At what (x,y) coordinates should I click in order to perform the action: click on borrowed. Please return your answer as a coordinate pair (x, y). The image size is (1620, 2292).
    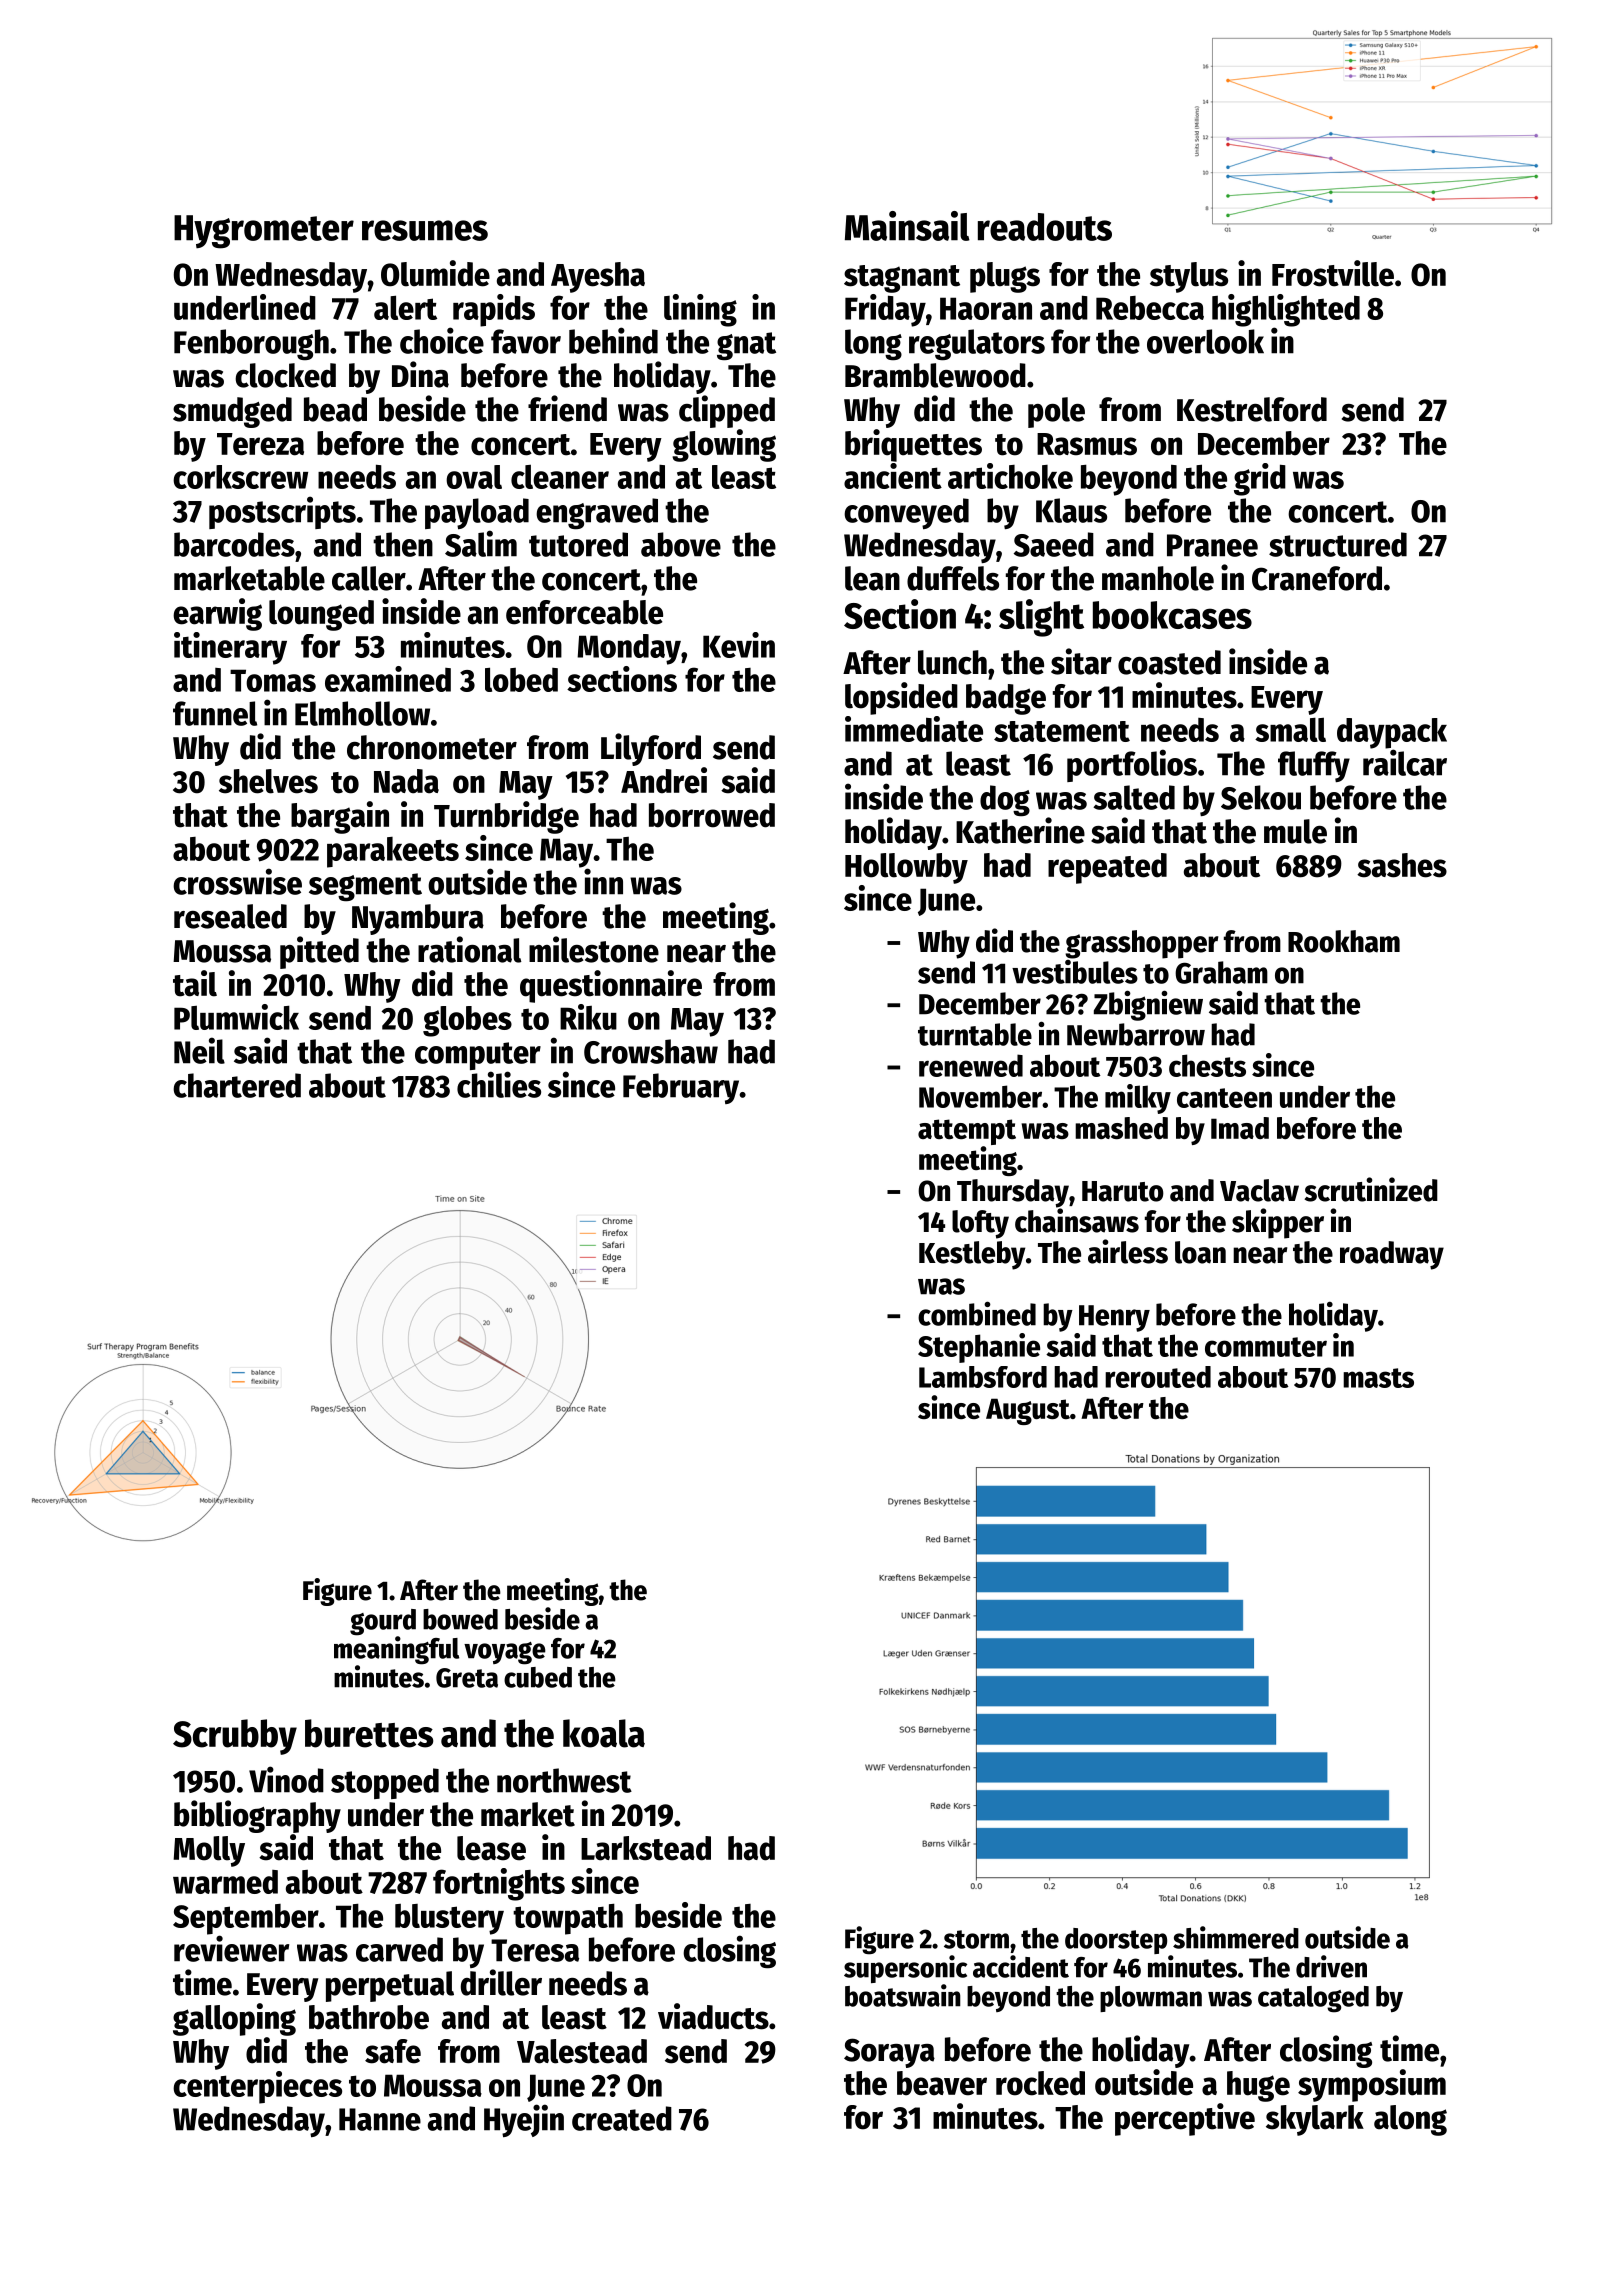
    Looking at the image, I should click on (712, 815).
